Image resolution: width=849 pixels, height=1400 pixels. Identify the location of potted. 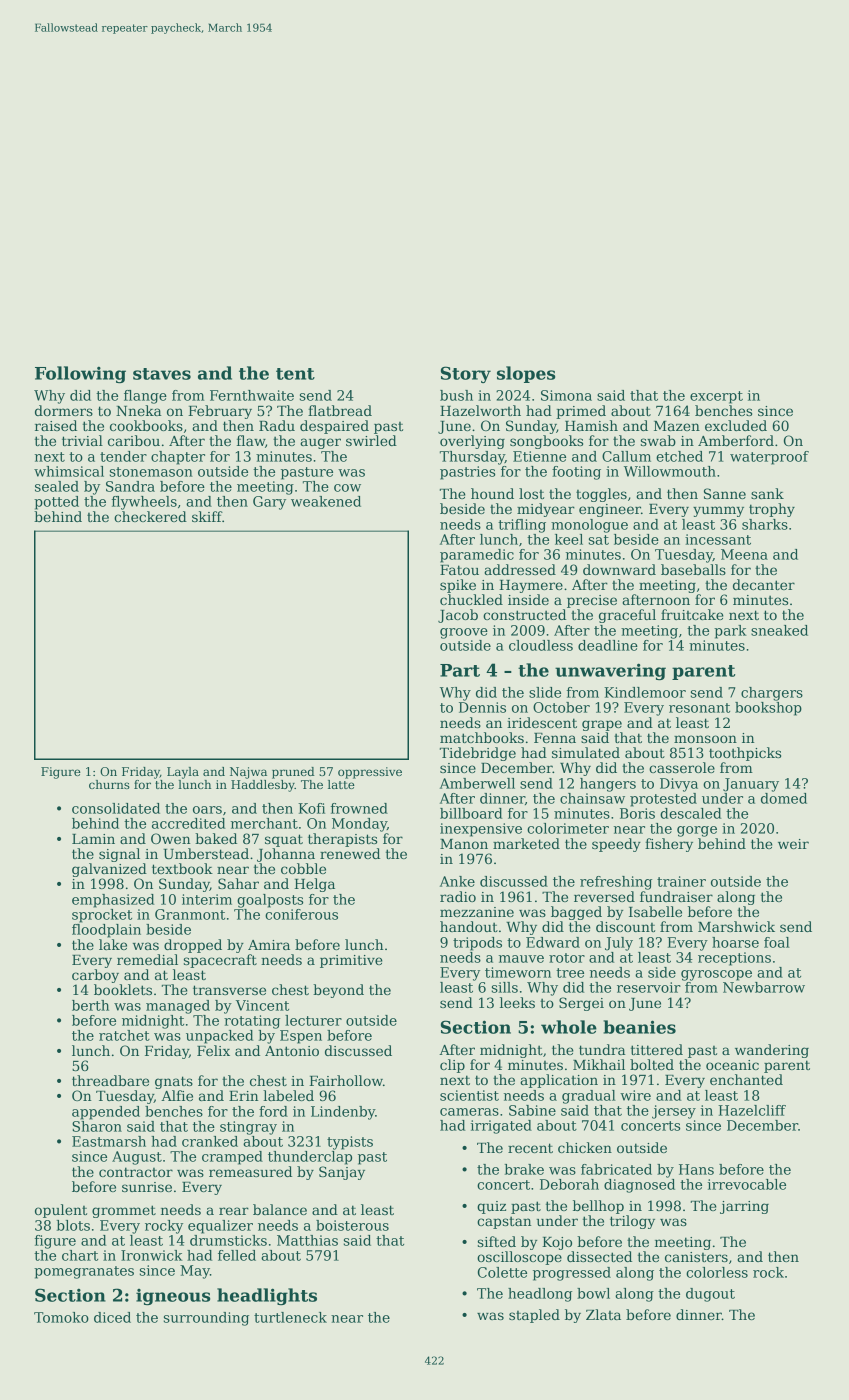
(56, 503).
